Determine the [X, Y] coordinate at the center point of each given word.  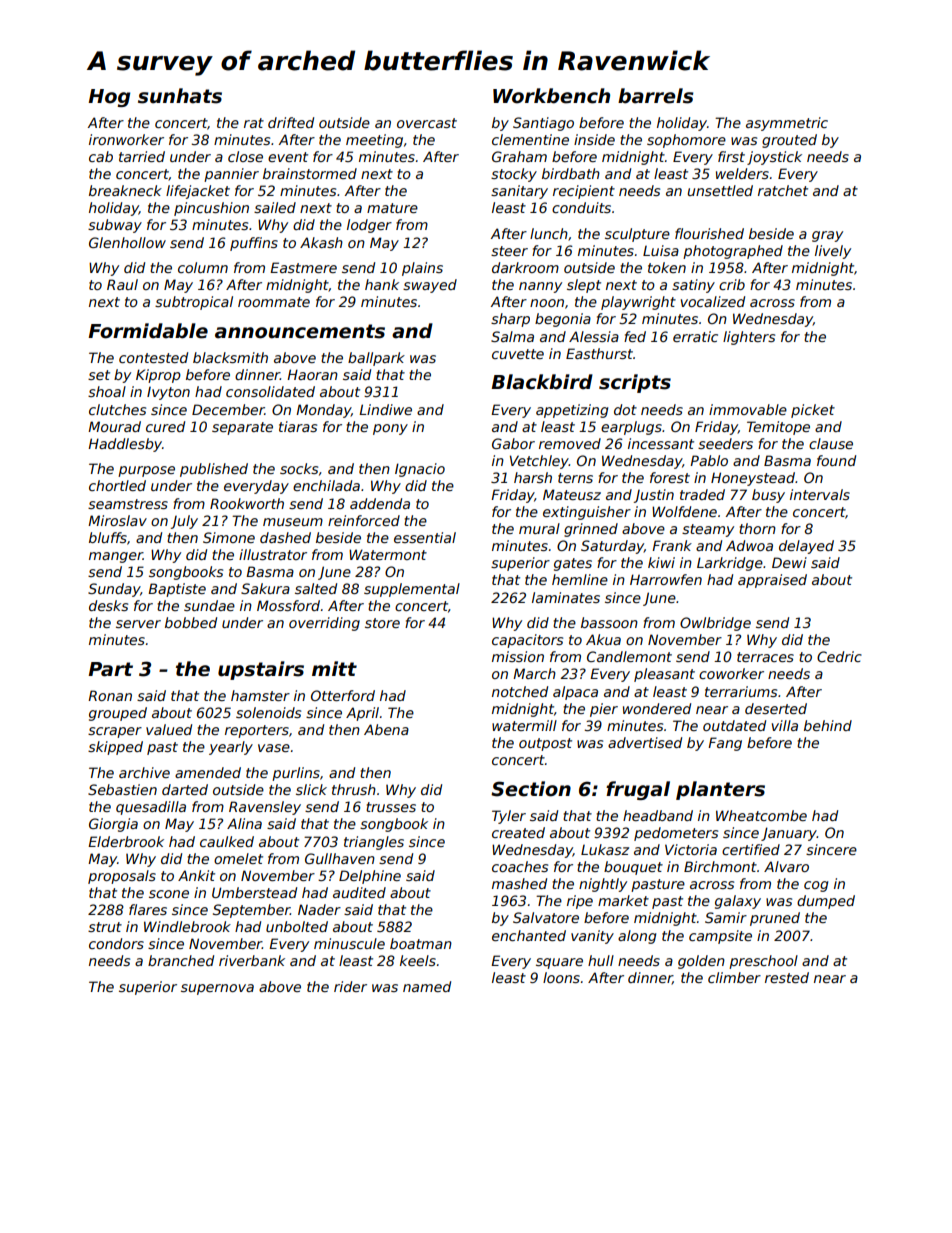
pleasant [664, 675]
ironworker [126, 139]
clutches [117, 409]
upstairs [261, 670]
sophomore [686, 141]
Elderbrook [126, 841]
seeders [725, 443]
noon [547, 303]
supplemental [412, 590]
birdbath [571, 173]
